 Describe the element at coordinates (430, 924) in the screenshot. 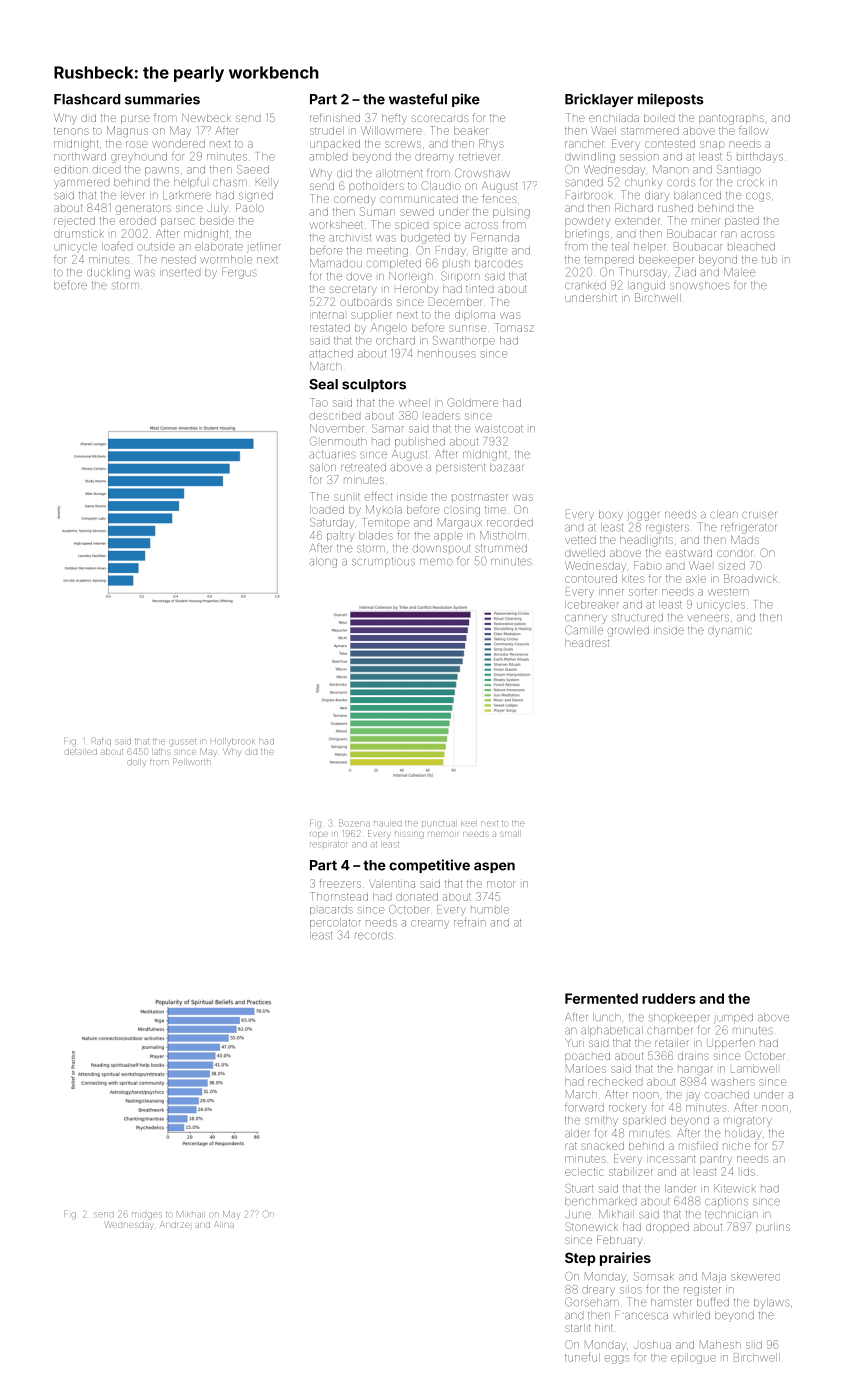

I see `creamy` at that location.
